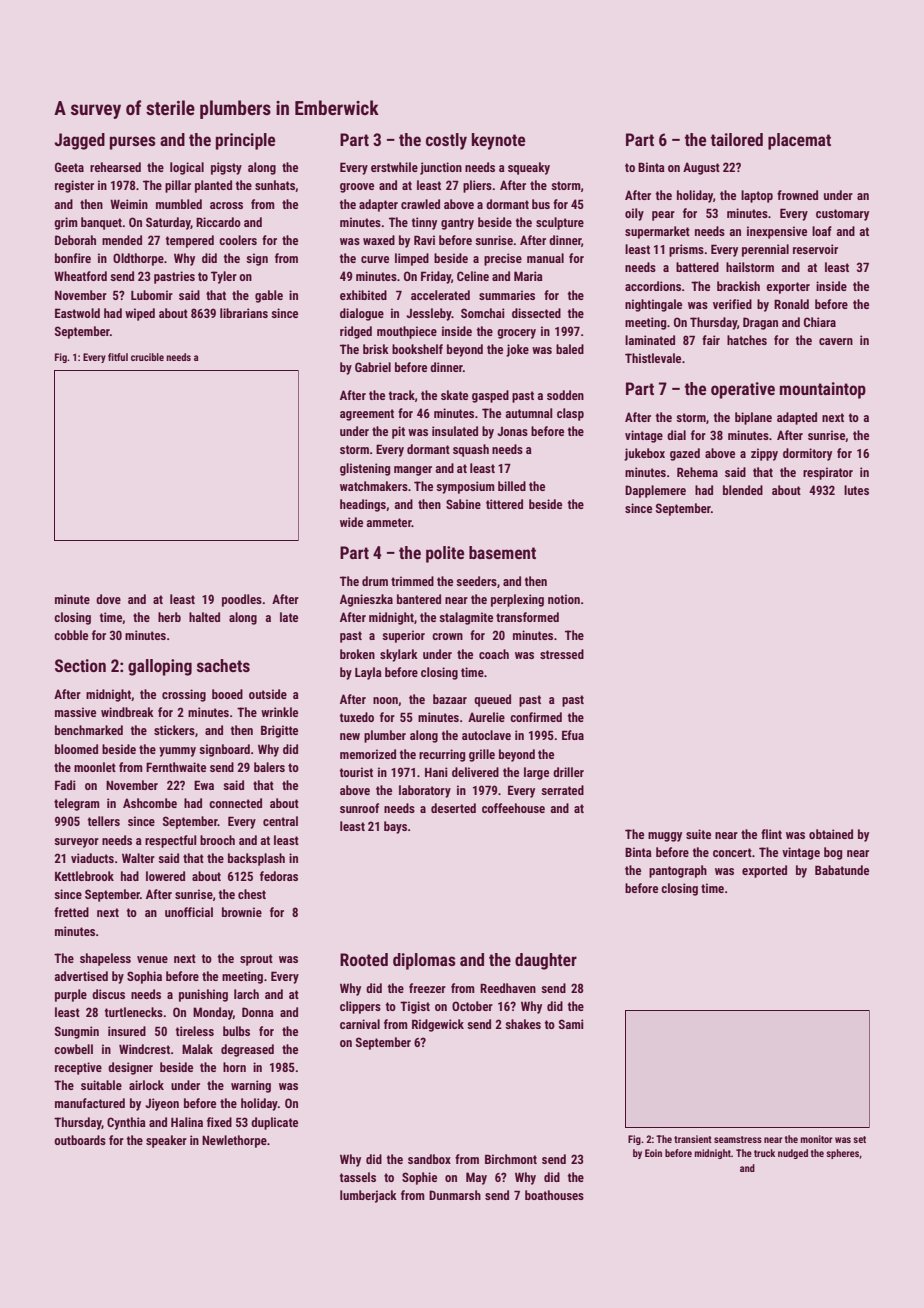 This screenshot has width=924, height=1308. Describe the element at coordinates (644, 454) in the screenshot. I see `jukebox` at that location.
